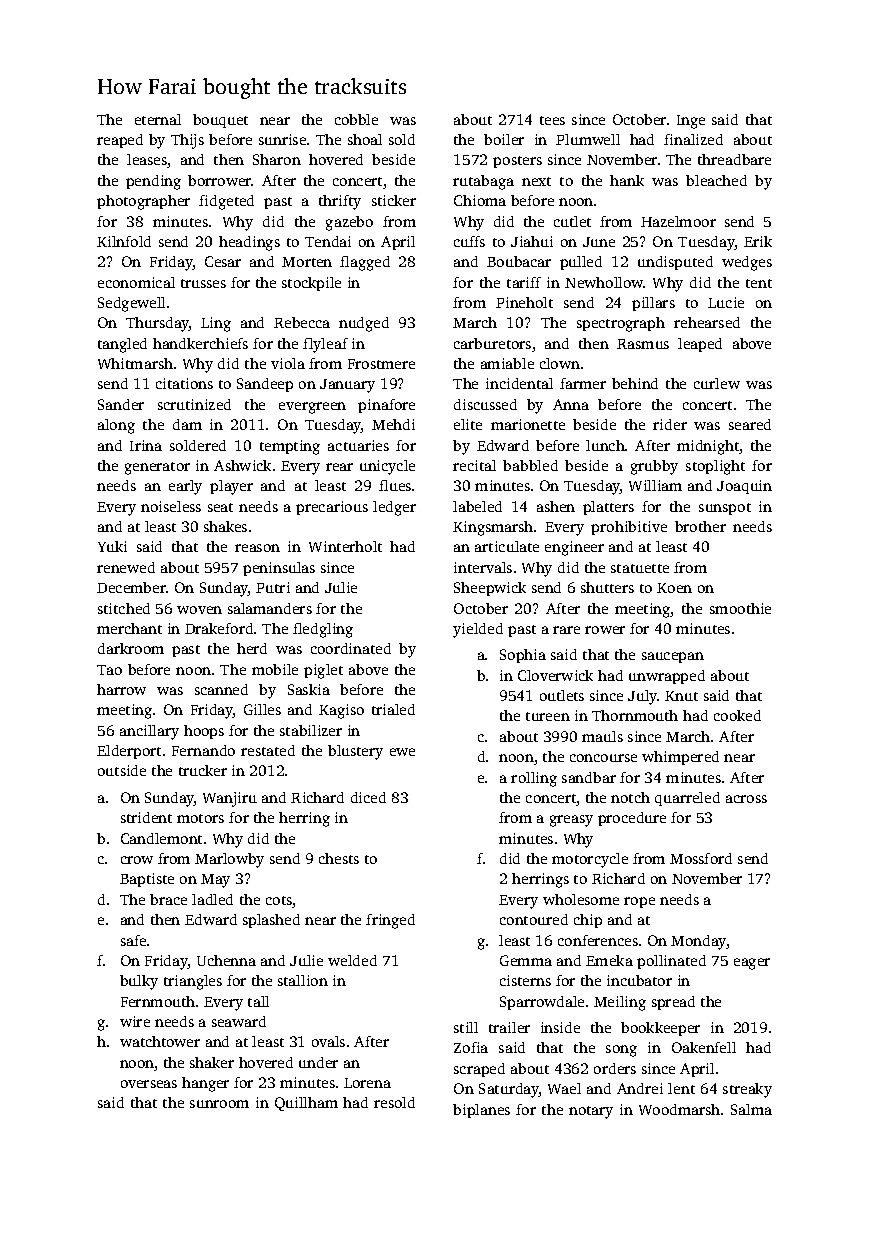  Describe the element at coordinates (149, 1084) in the screenshot. I see `overseas` at that location.
